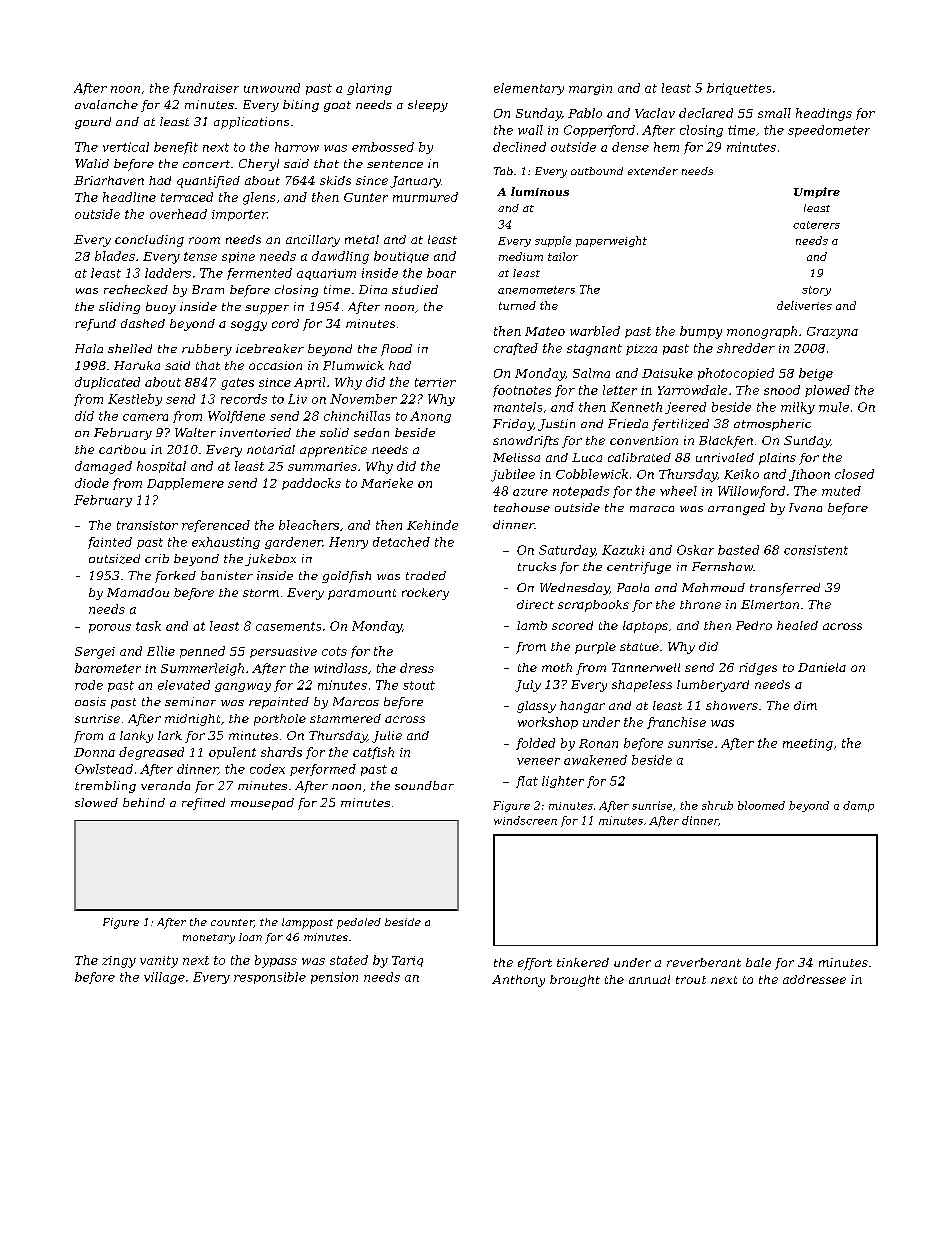  I want to click on village, so click(164, 978).
